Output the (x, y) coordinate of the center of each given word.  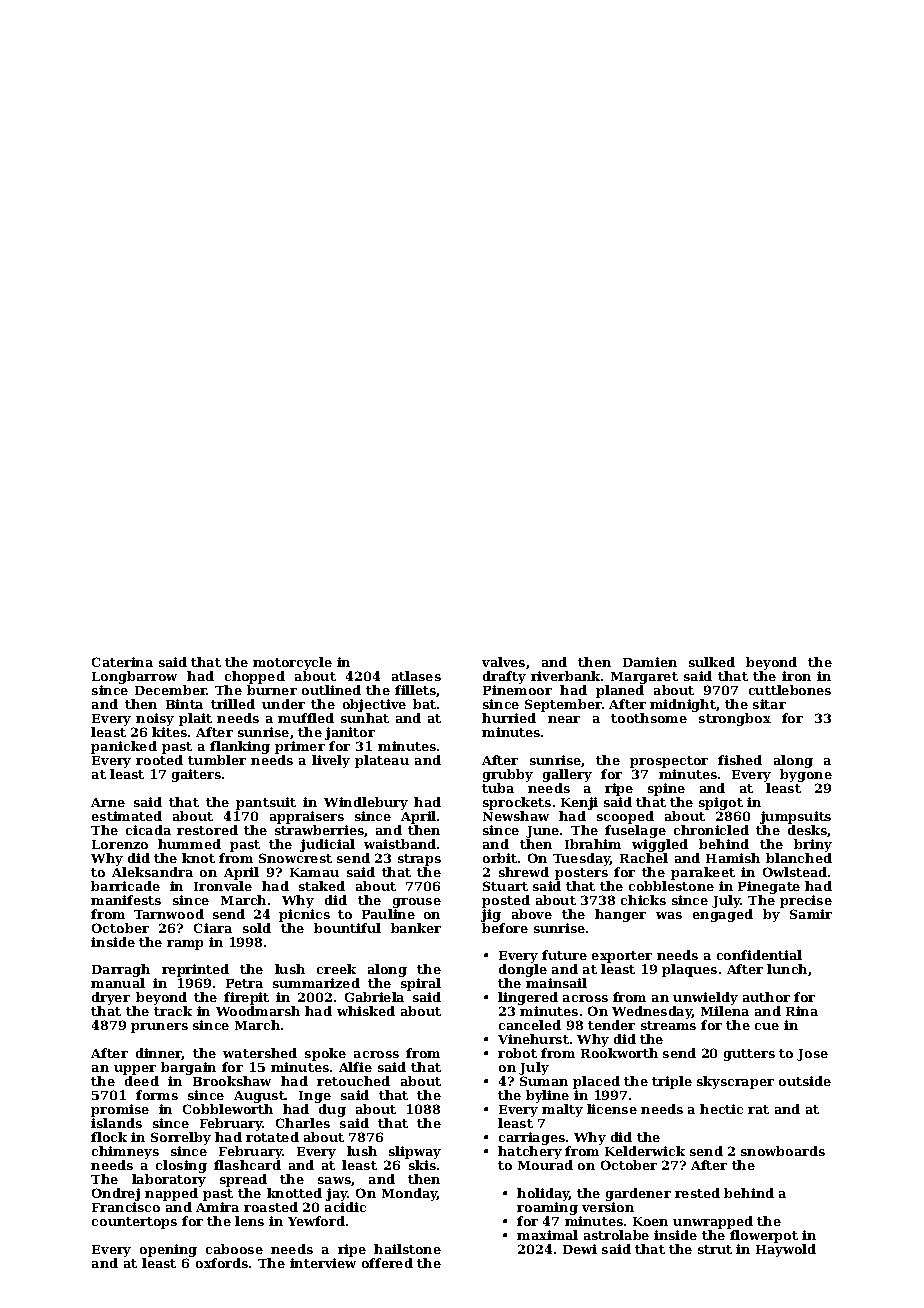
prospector (669, 762)
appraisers (307, 817)
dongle (523, 972)
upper (135, 1070)
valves (503, 662)
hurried (509, 718)
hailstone (407, 1249)
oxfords (222, 1263)
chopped (255, 677)
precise (806, 901)
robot (517, 1053)
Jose (812, 1055)
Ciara (213, 928)
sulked (712, 662)
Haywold (786, 1250)
